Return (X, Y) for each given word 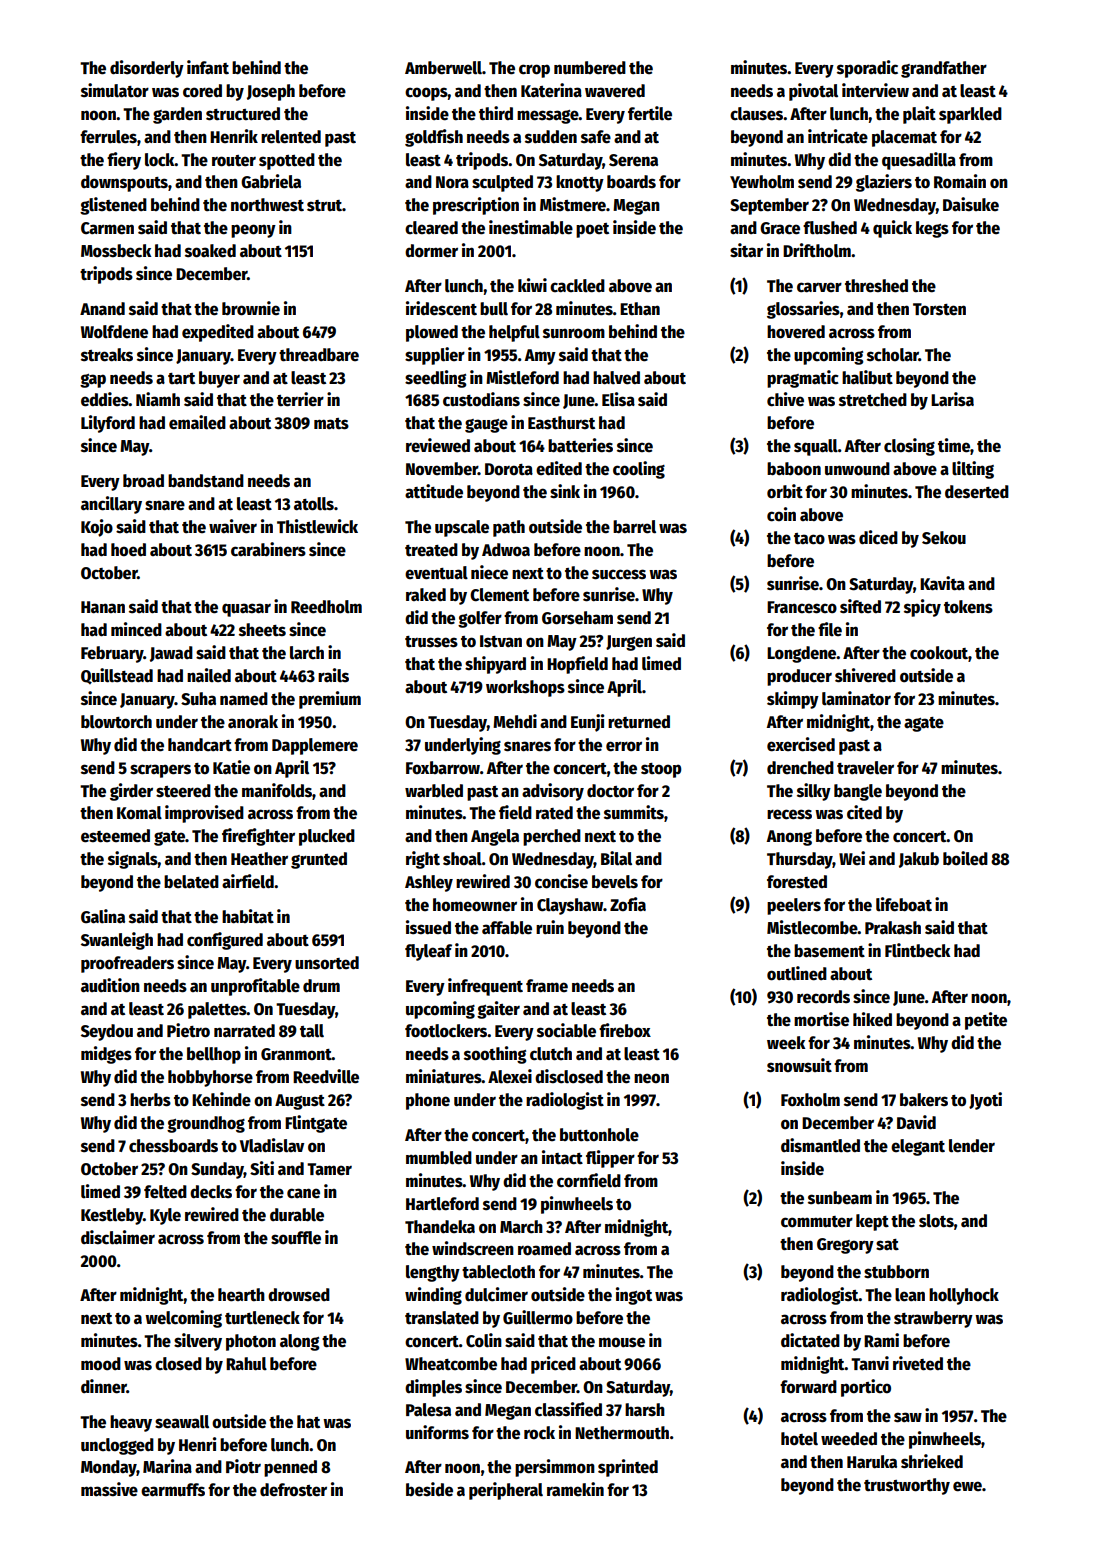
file (830, 629)
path (509, 528)
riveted (918, 1363)
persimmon (555, 1468)
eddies (105, 399)
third (496, 113)
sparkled (970, 115)
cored (202, 91)
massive (109, 1489)
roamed (544, 1249)
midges (106, 1055)
